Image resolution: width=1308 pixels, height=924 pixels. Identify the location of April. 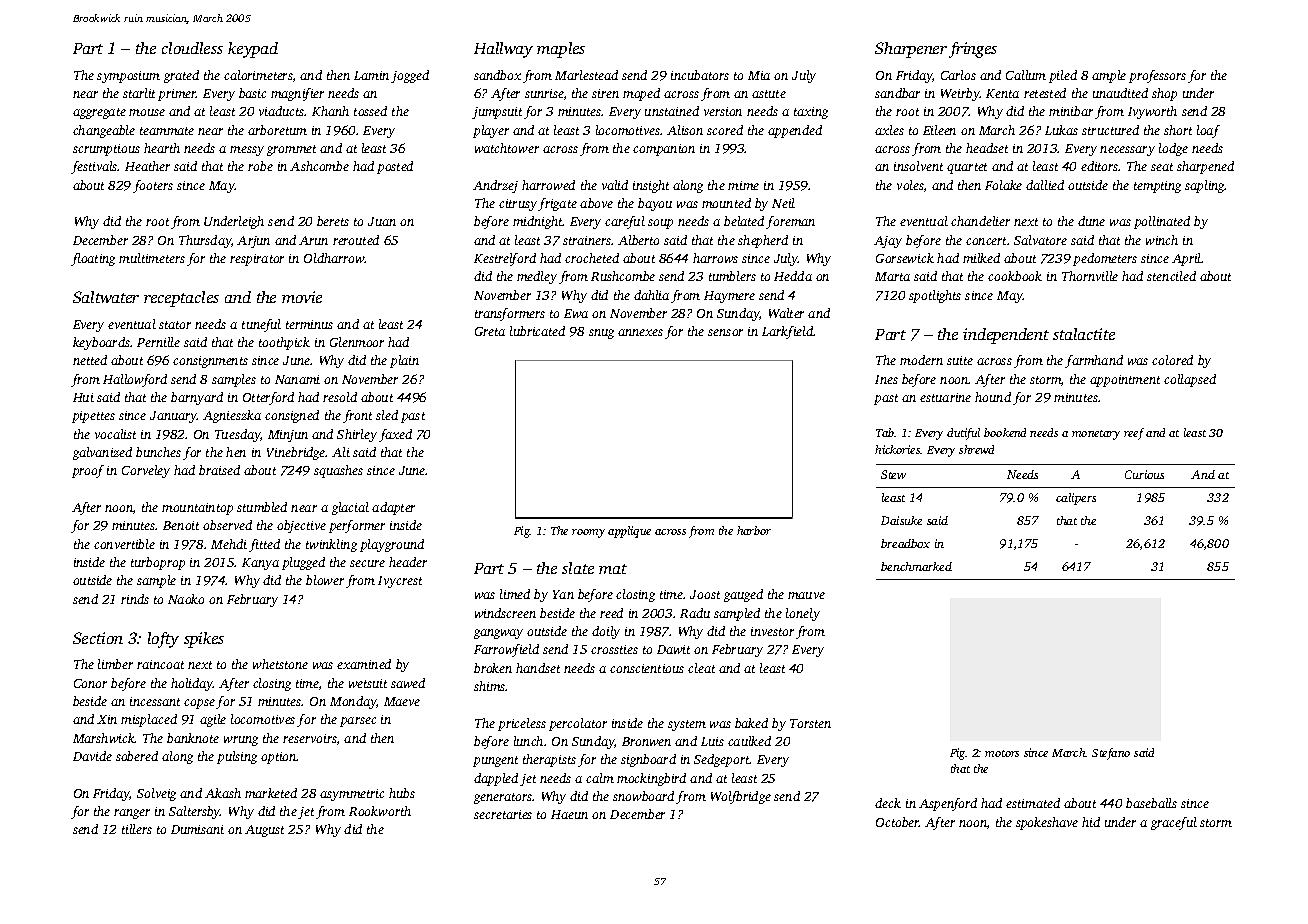
(1187, 259).
